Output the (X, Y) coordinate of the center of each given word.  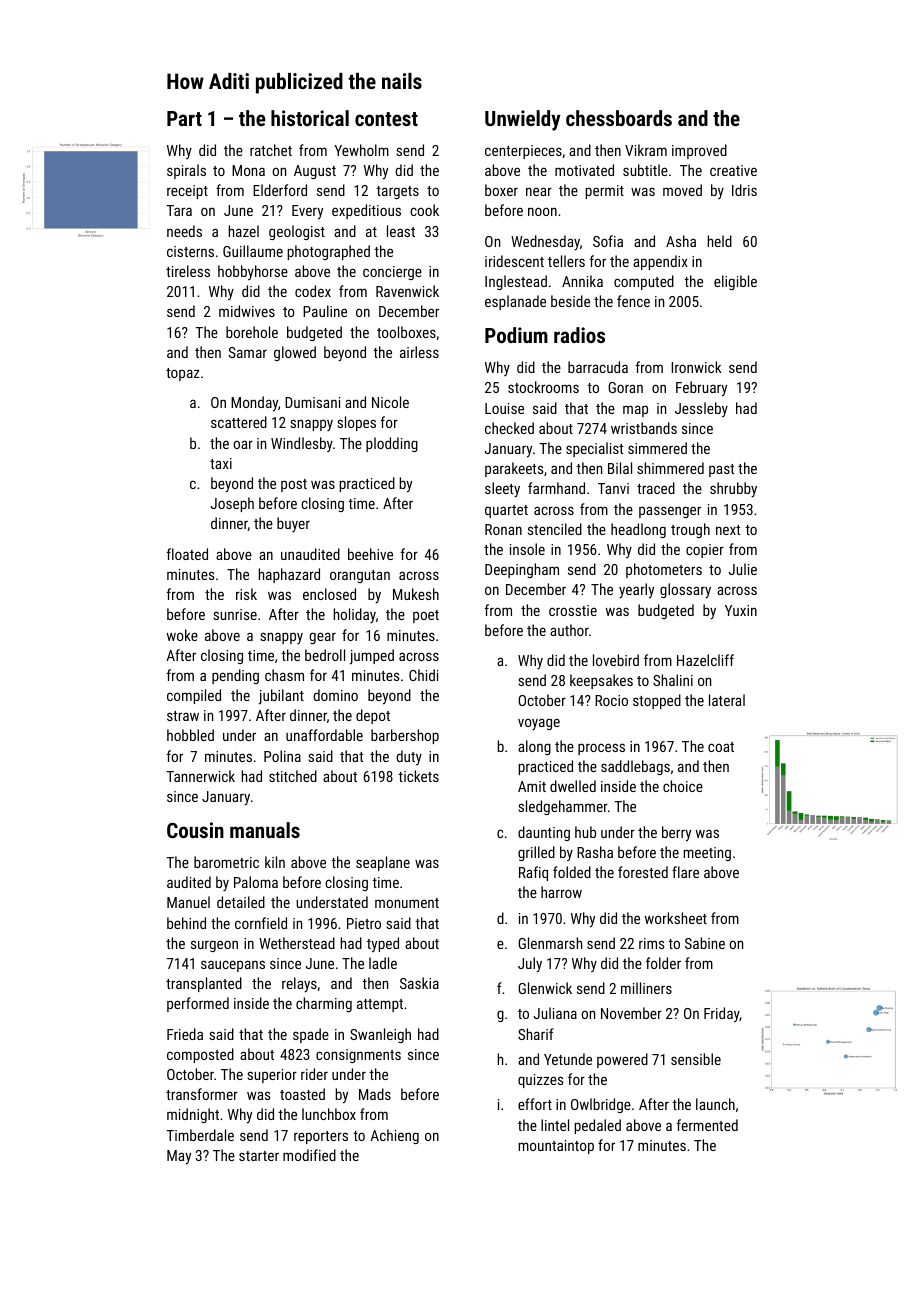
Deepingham (522, 570)
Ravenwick (407, 291)
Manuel (188, 902)
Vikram (646, 150)
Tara (179, 210)
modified (309, 1155)
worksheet (676, 918)
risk (246, 594)
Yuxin (741, 610)
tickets (418, 776)
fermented (707, 1125)
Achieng (394, 1136)
